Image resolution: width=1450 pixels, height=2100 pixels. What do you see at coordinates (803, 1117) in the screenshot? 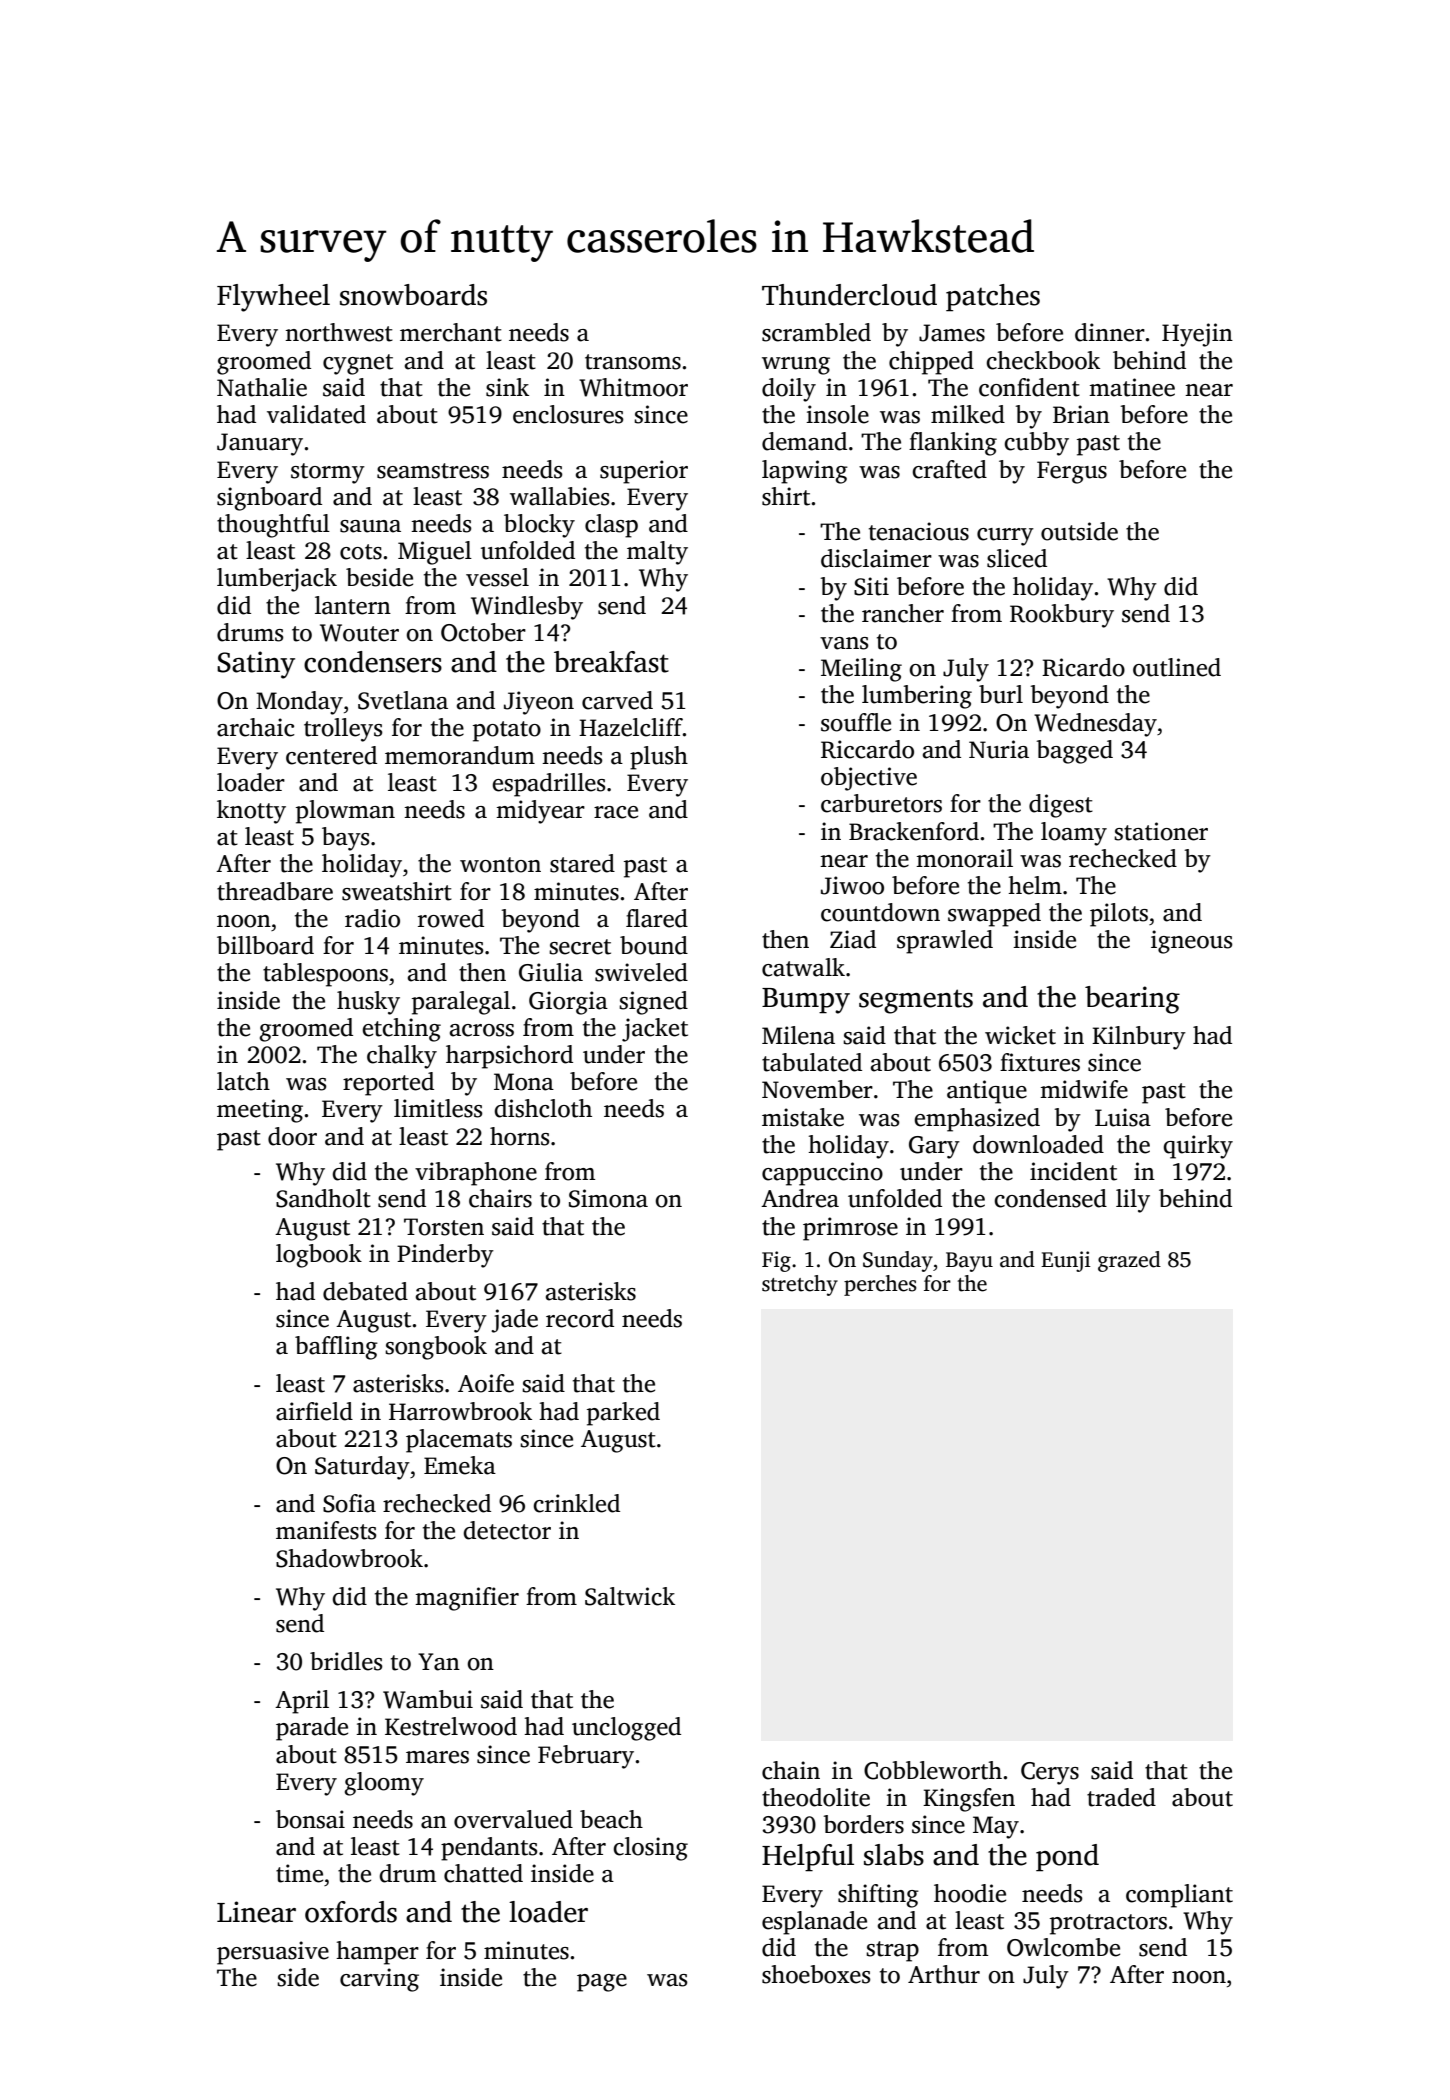
I see `mistake` at bounding box center [803, 1117].
